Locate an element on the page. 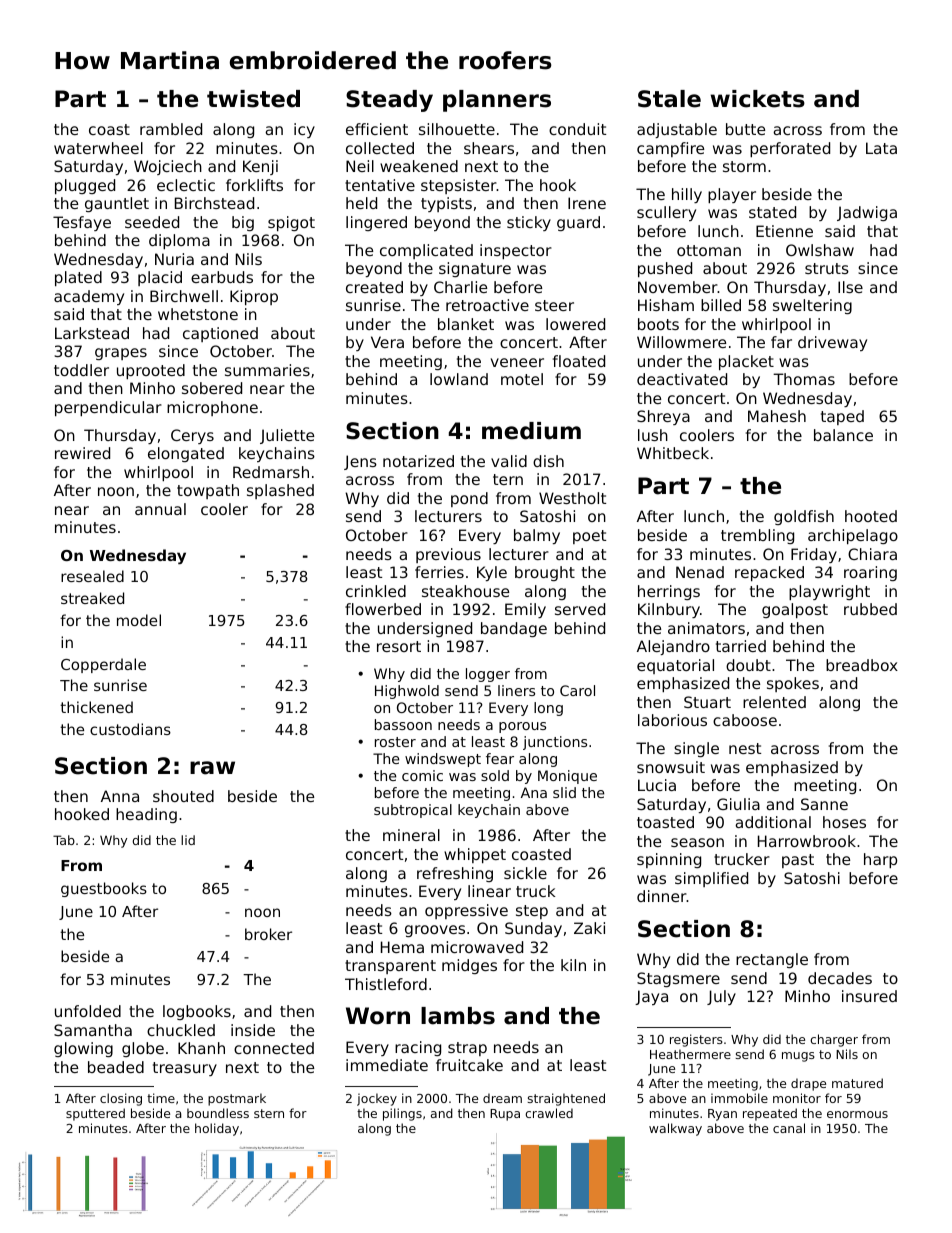 The width and height of the document is (952, 1233). perpendicular is located at coordinates (108, 408).
